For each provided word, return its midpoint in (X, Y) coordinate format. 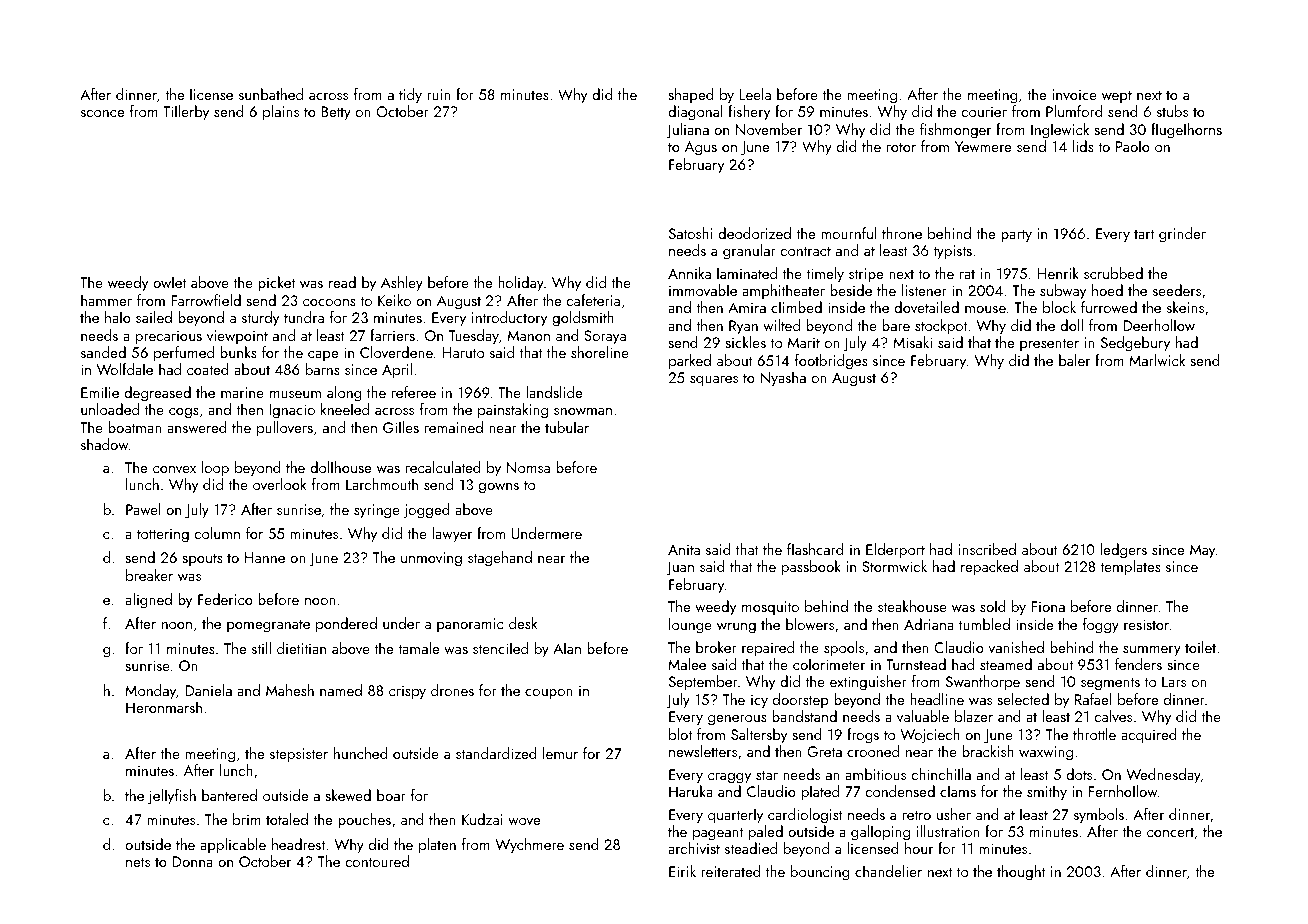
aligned (148, 601)
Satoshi (690, 233)
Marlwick (1157, 360)
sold (993, 606)
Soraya (605, 337)
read (342, 282)
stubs (1172, 111)
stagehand (500, 559)
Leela (755, 94)
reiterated (731, 871)
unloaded (110, 409)
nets (138, 862)
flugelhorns (1186, 131)
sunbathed (271, 94)
